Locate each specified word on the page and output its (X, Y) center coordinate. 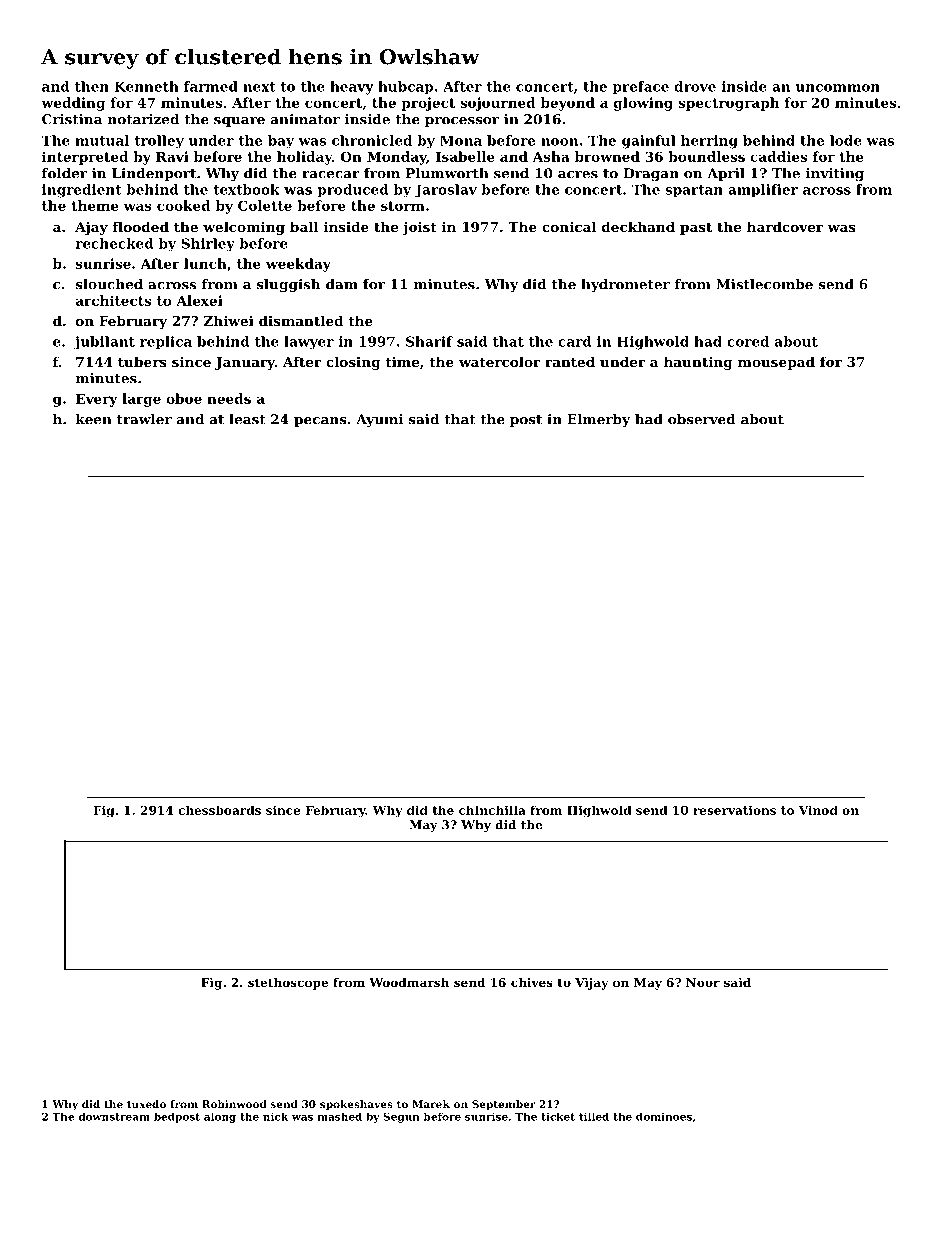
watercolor (500, 361)
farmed (211, 86)
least (247, 419)
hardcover (785, 226)
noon (559, 142)
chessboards (219, 810)
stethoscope (288, 984)
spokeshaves (356, 1105)
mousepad (776, 363)
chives (532, 982)
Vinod (818, 810)
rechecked (114, 243)
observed (702, 419)
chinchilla (492, 810)
